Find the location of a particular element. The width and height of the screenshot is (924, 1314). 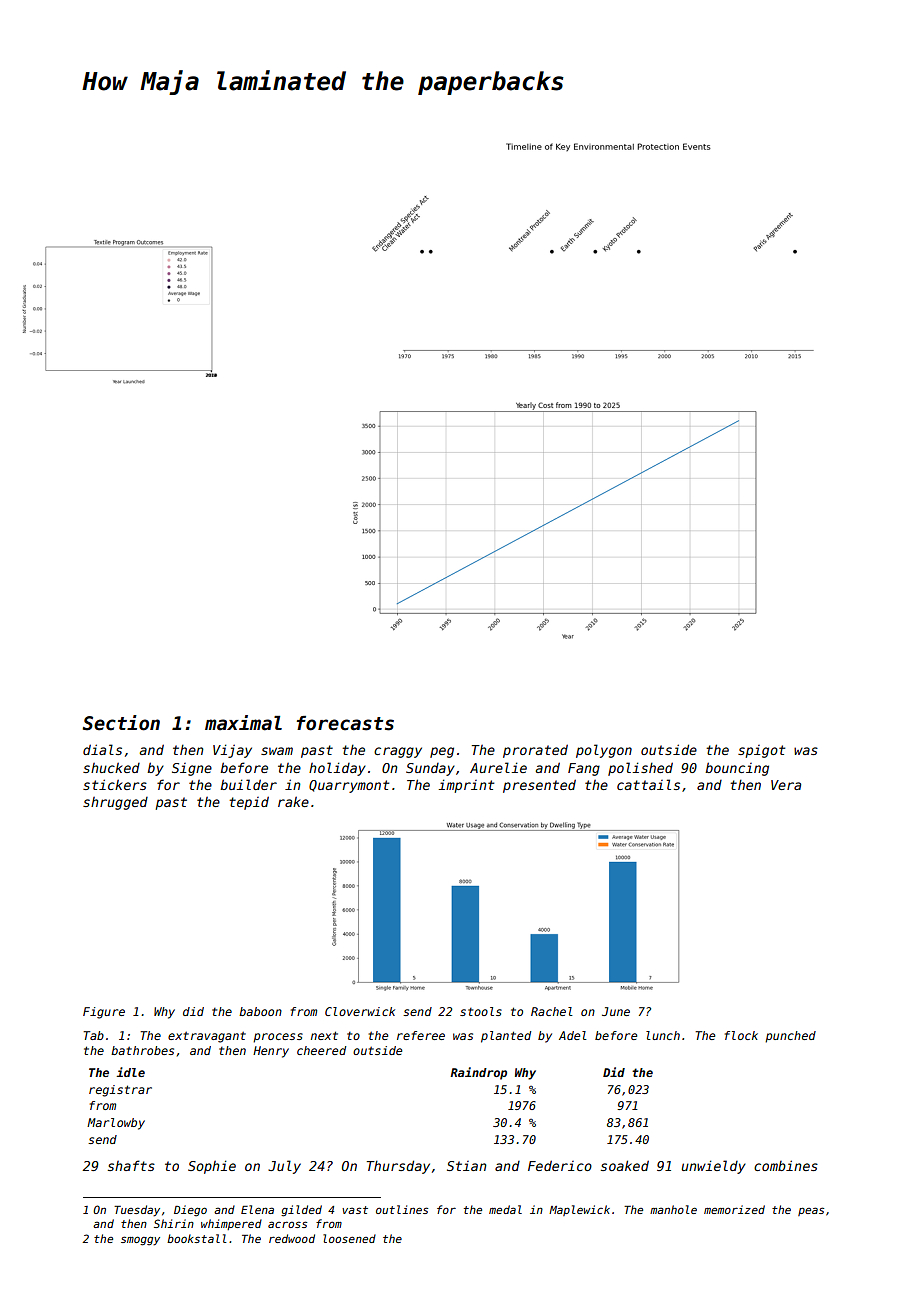

Stian is located at coordinates (466, 1166).
